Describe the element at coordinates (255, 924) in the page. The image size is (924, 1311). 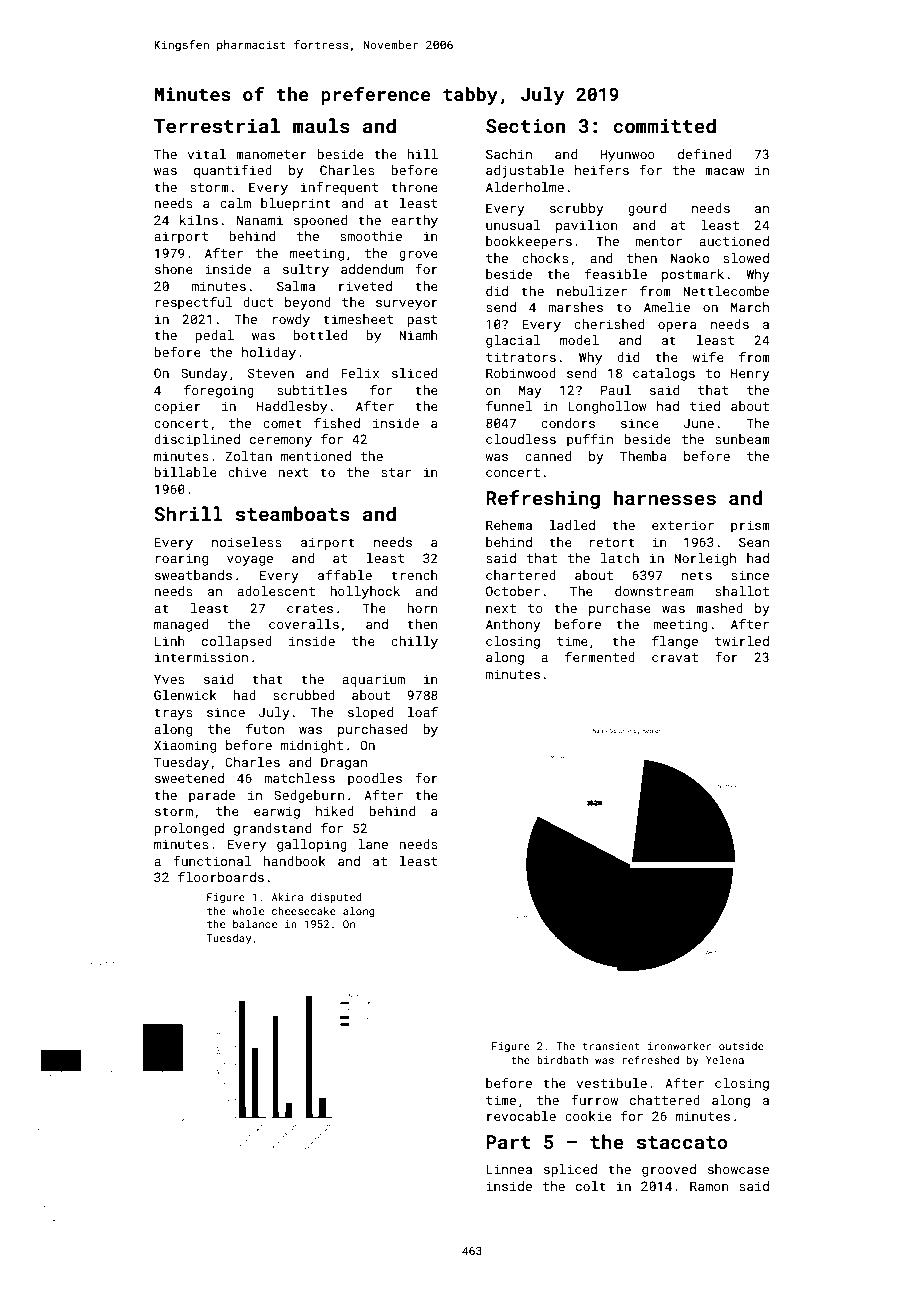
I see `balance` at that location.
